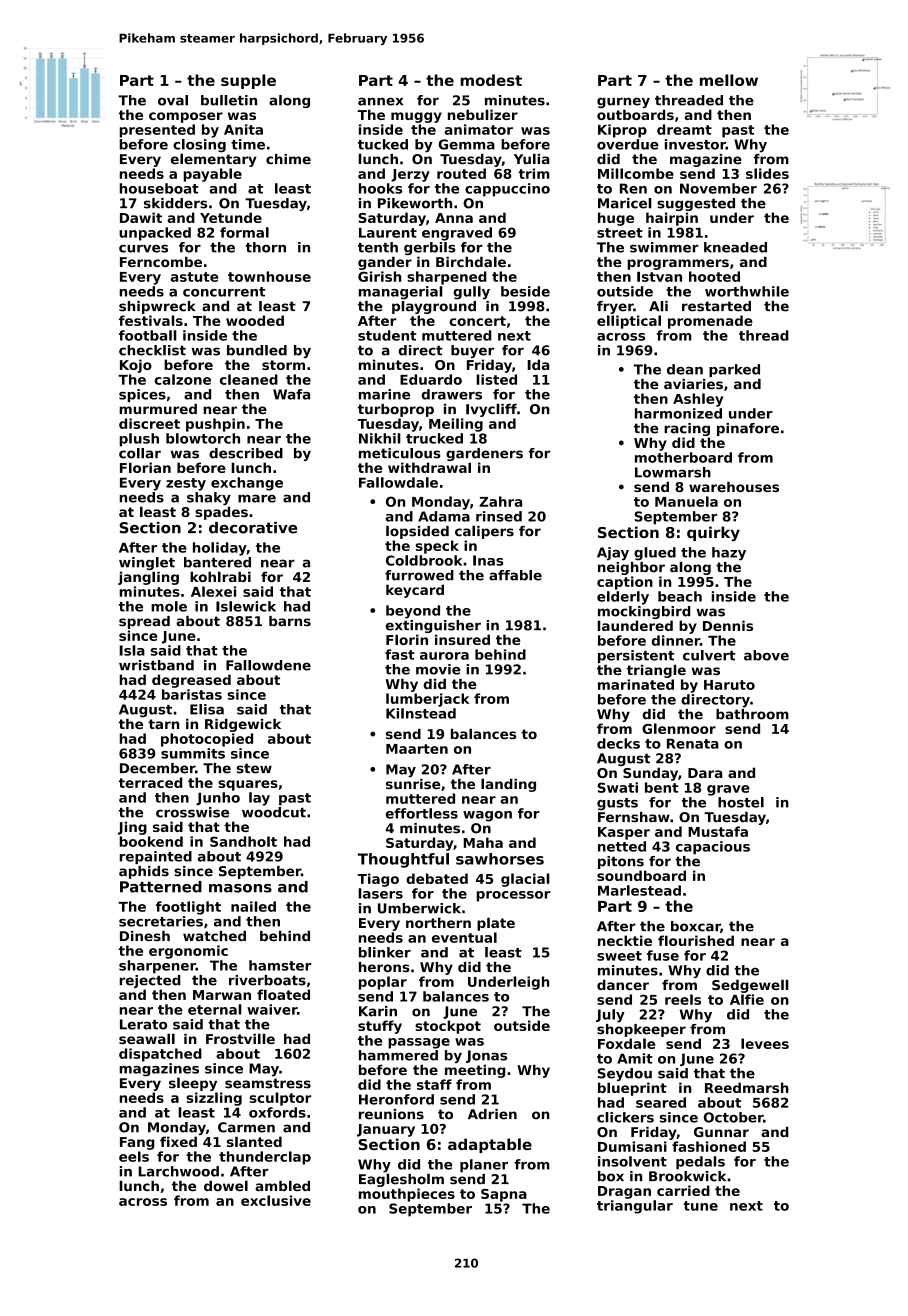  I want to click on Seydou, so click(625, 1074).
